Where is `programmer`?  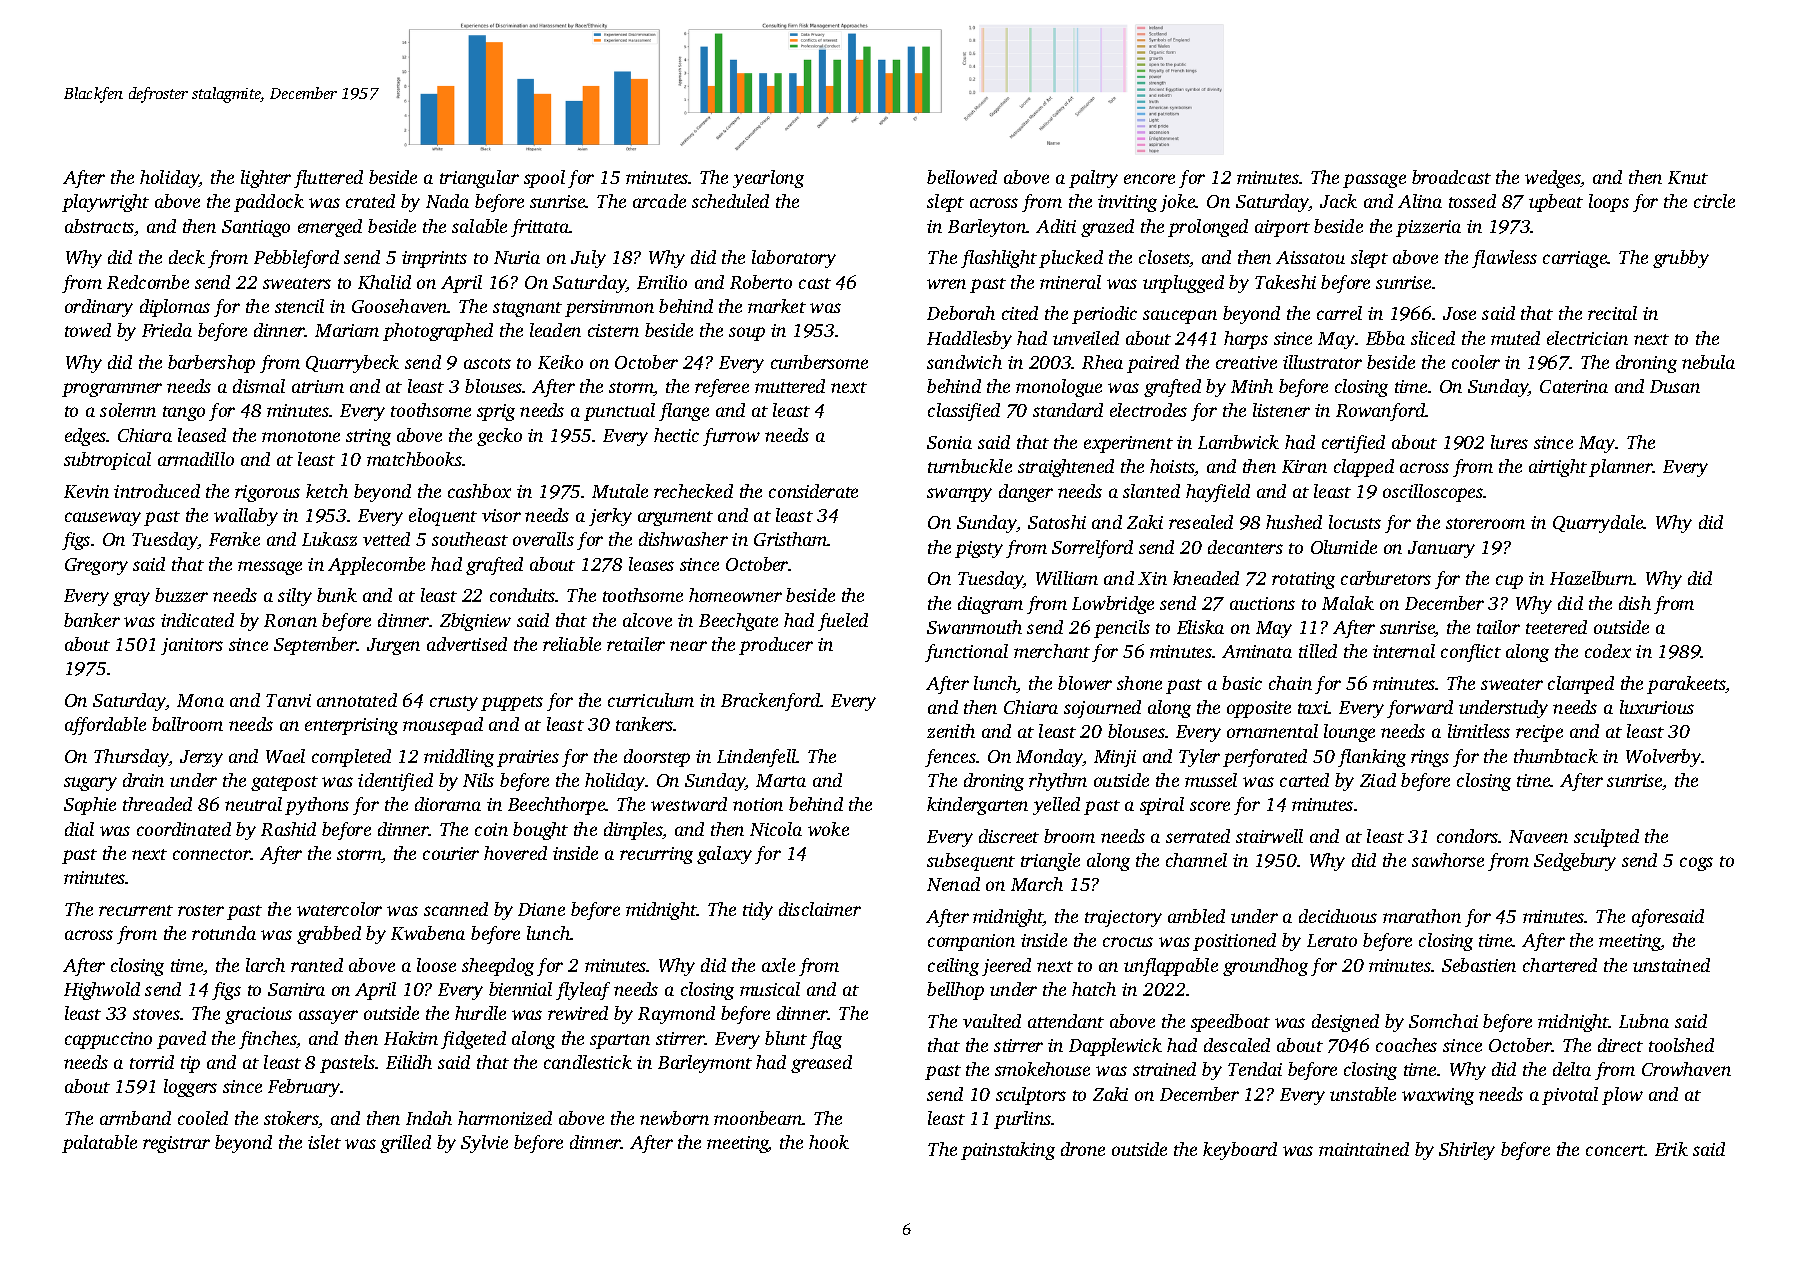
programmer is located at coordinates (112, 390).
